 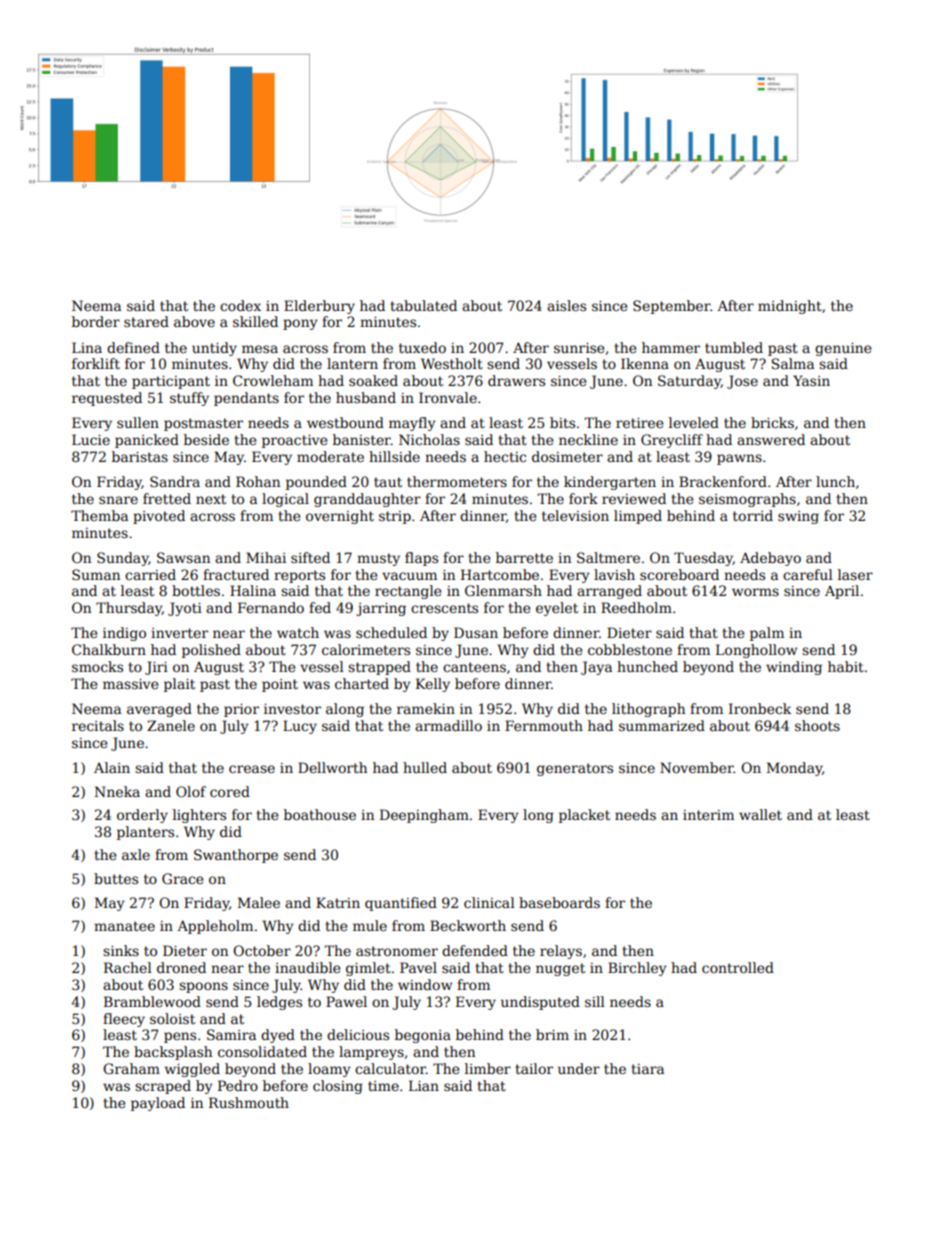 What do you see at coordinates (567, 456) in the screenshot?
I see `dosimeter` at bounding box center [567, 456].
